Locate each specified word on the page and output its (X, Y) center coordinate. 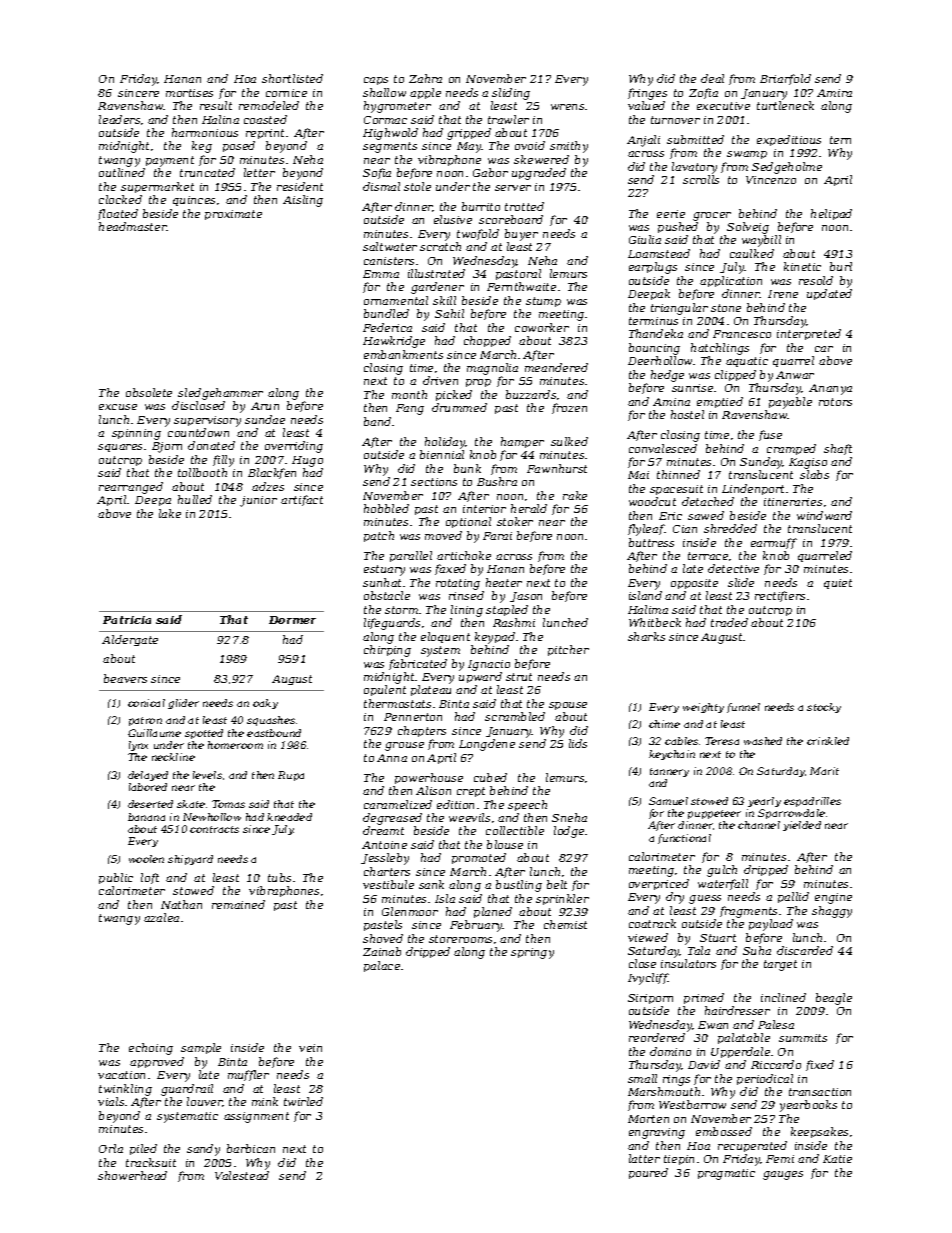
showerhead (132, 1175)
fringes (647, 94)
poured (648, 1173)
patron (145, 721)
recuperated (752, 1146)
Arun (265, 406)
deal (712, 78)
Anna (392, 758)
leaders (119, 119)
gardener (437, 288)
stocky (824, 708)
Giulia (645, 239)
